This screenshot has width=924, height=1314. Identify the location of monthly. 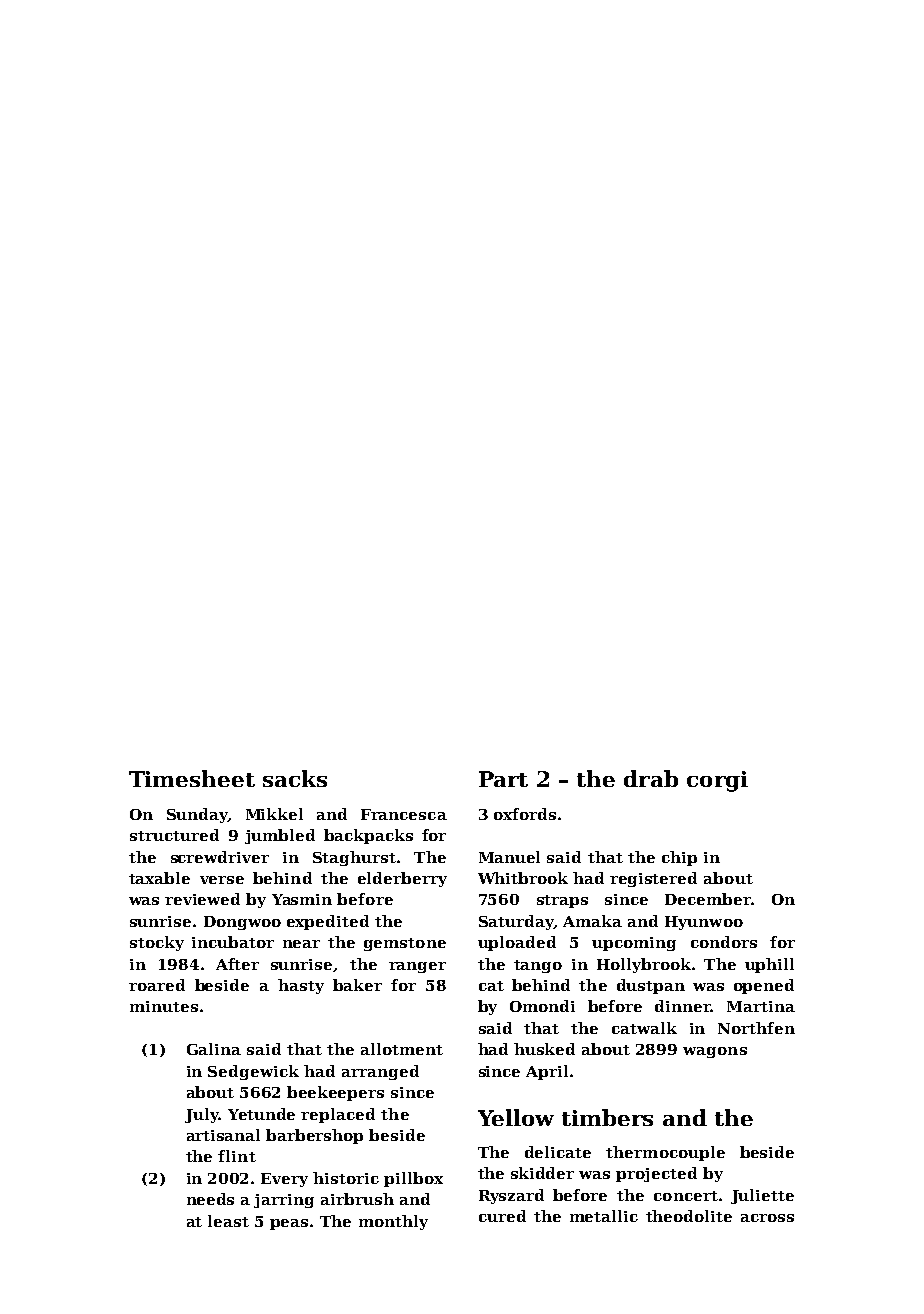
(393, 1222).
